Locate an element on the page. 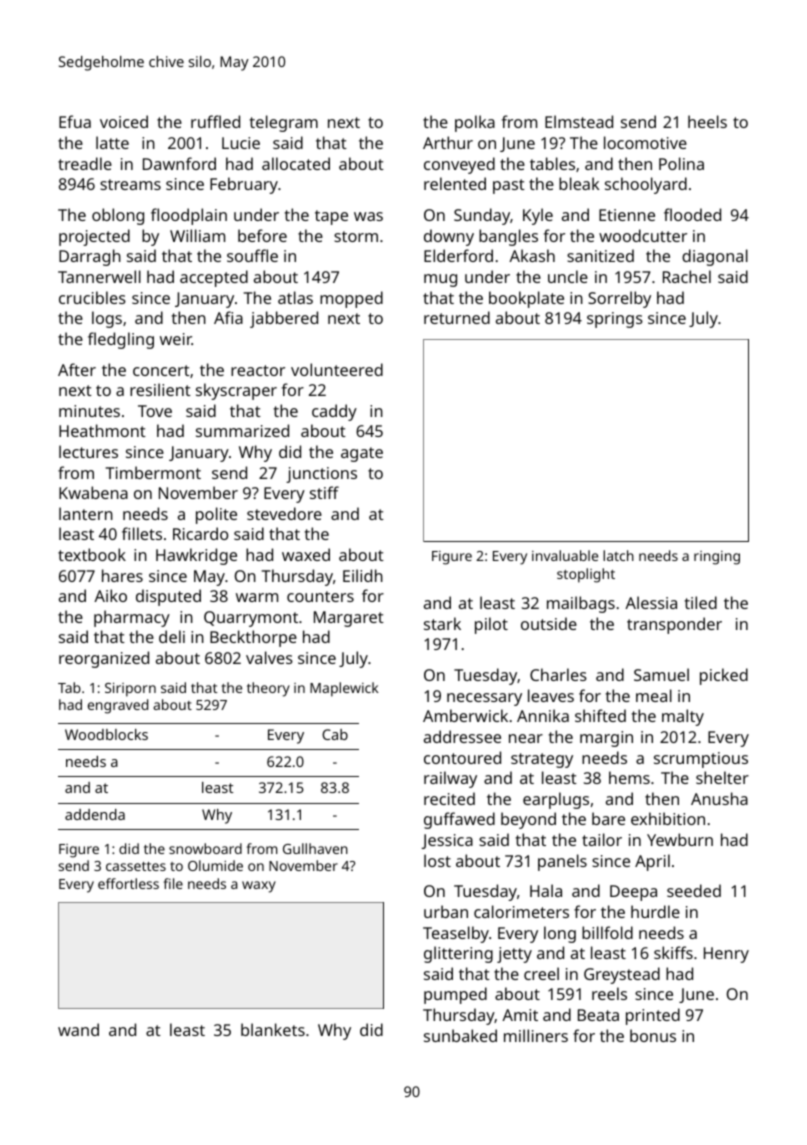 The width and height of the document is (807, 1145). accepted is located at coordinates (214, 278).
